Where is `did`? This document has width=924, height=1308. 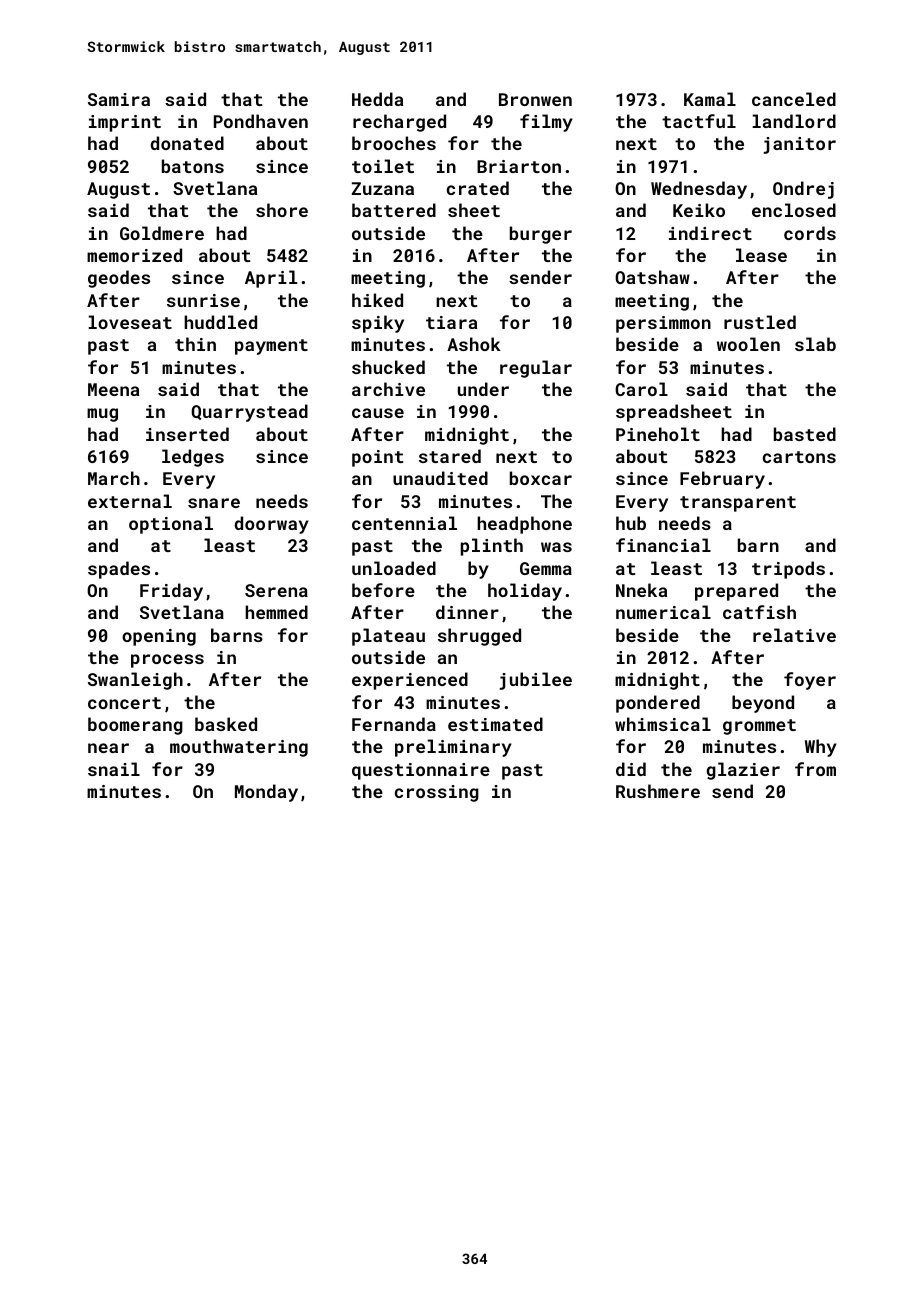
did is located at coordinates (631, 769).
